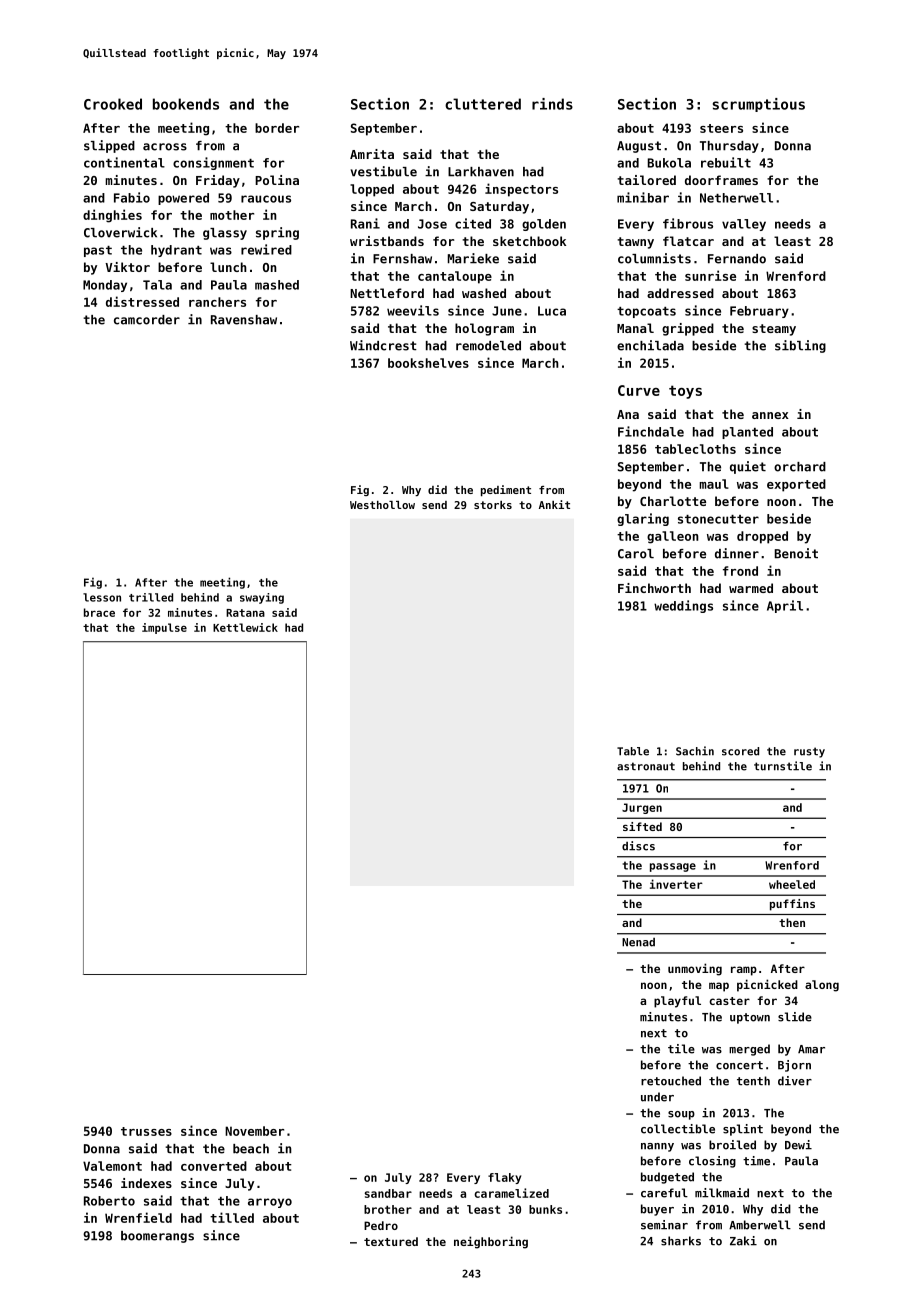 This screenshot has height=1308, width=924. Describe the element at coordinates (743, 1241) in the screenshot. I see `Zaki` at that location.
